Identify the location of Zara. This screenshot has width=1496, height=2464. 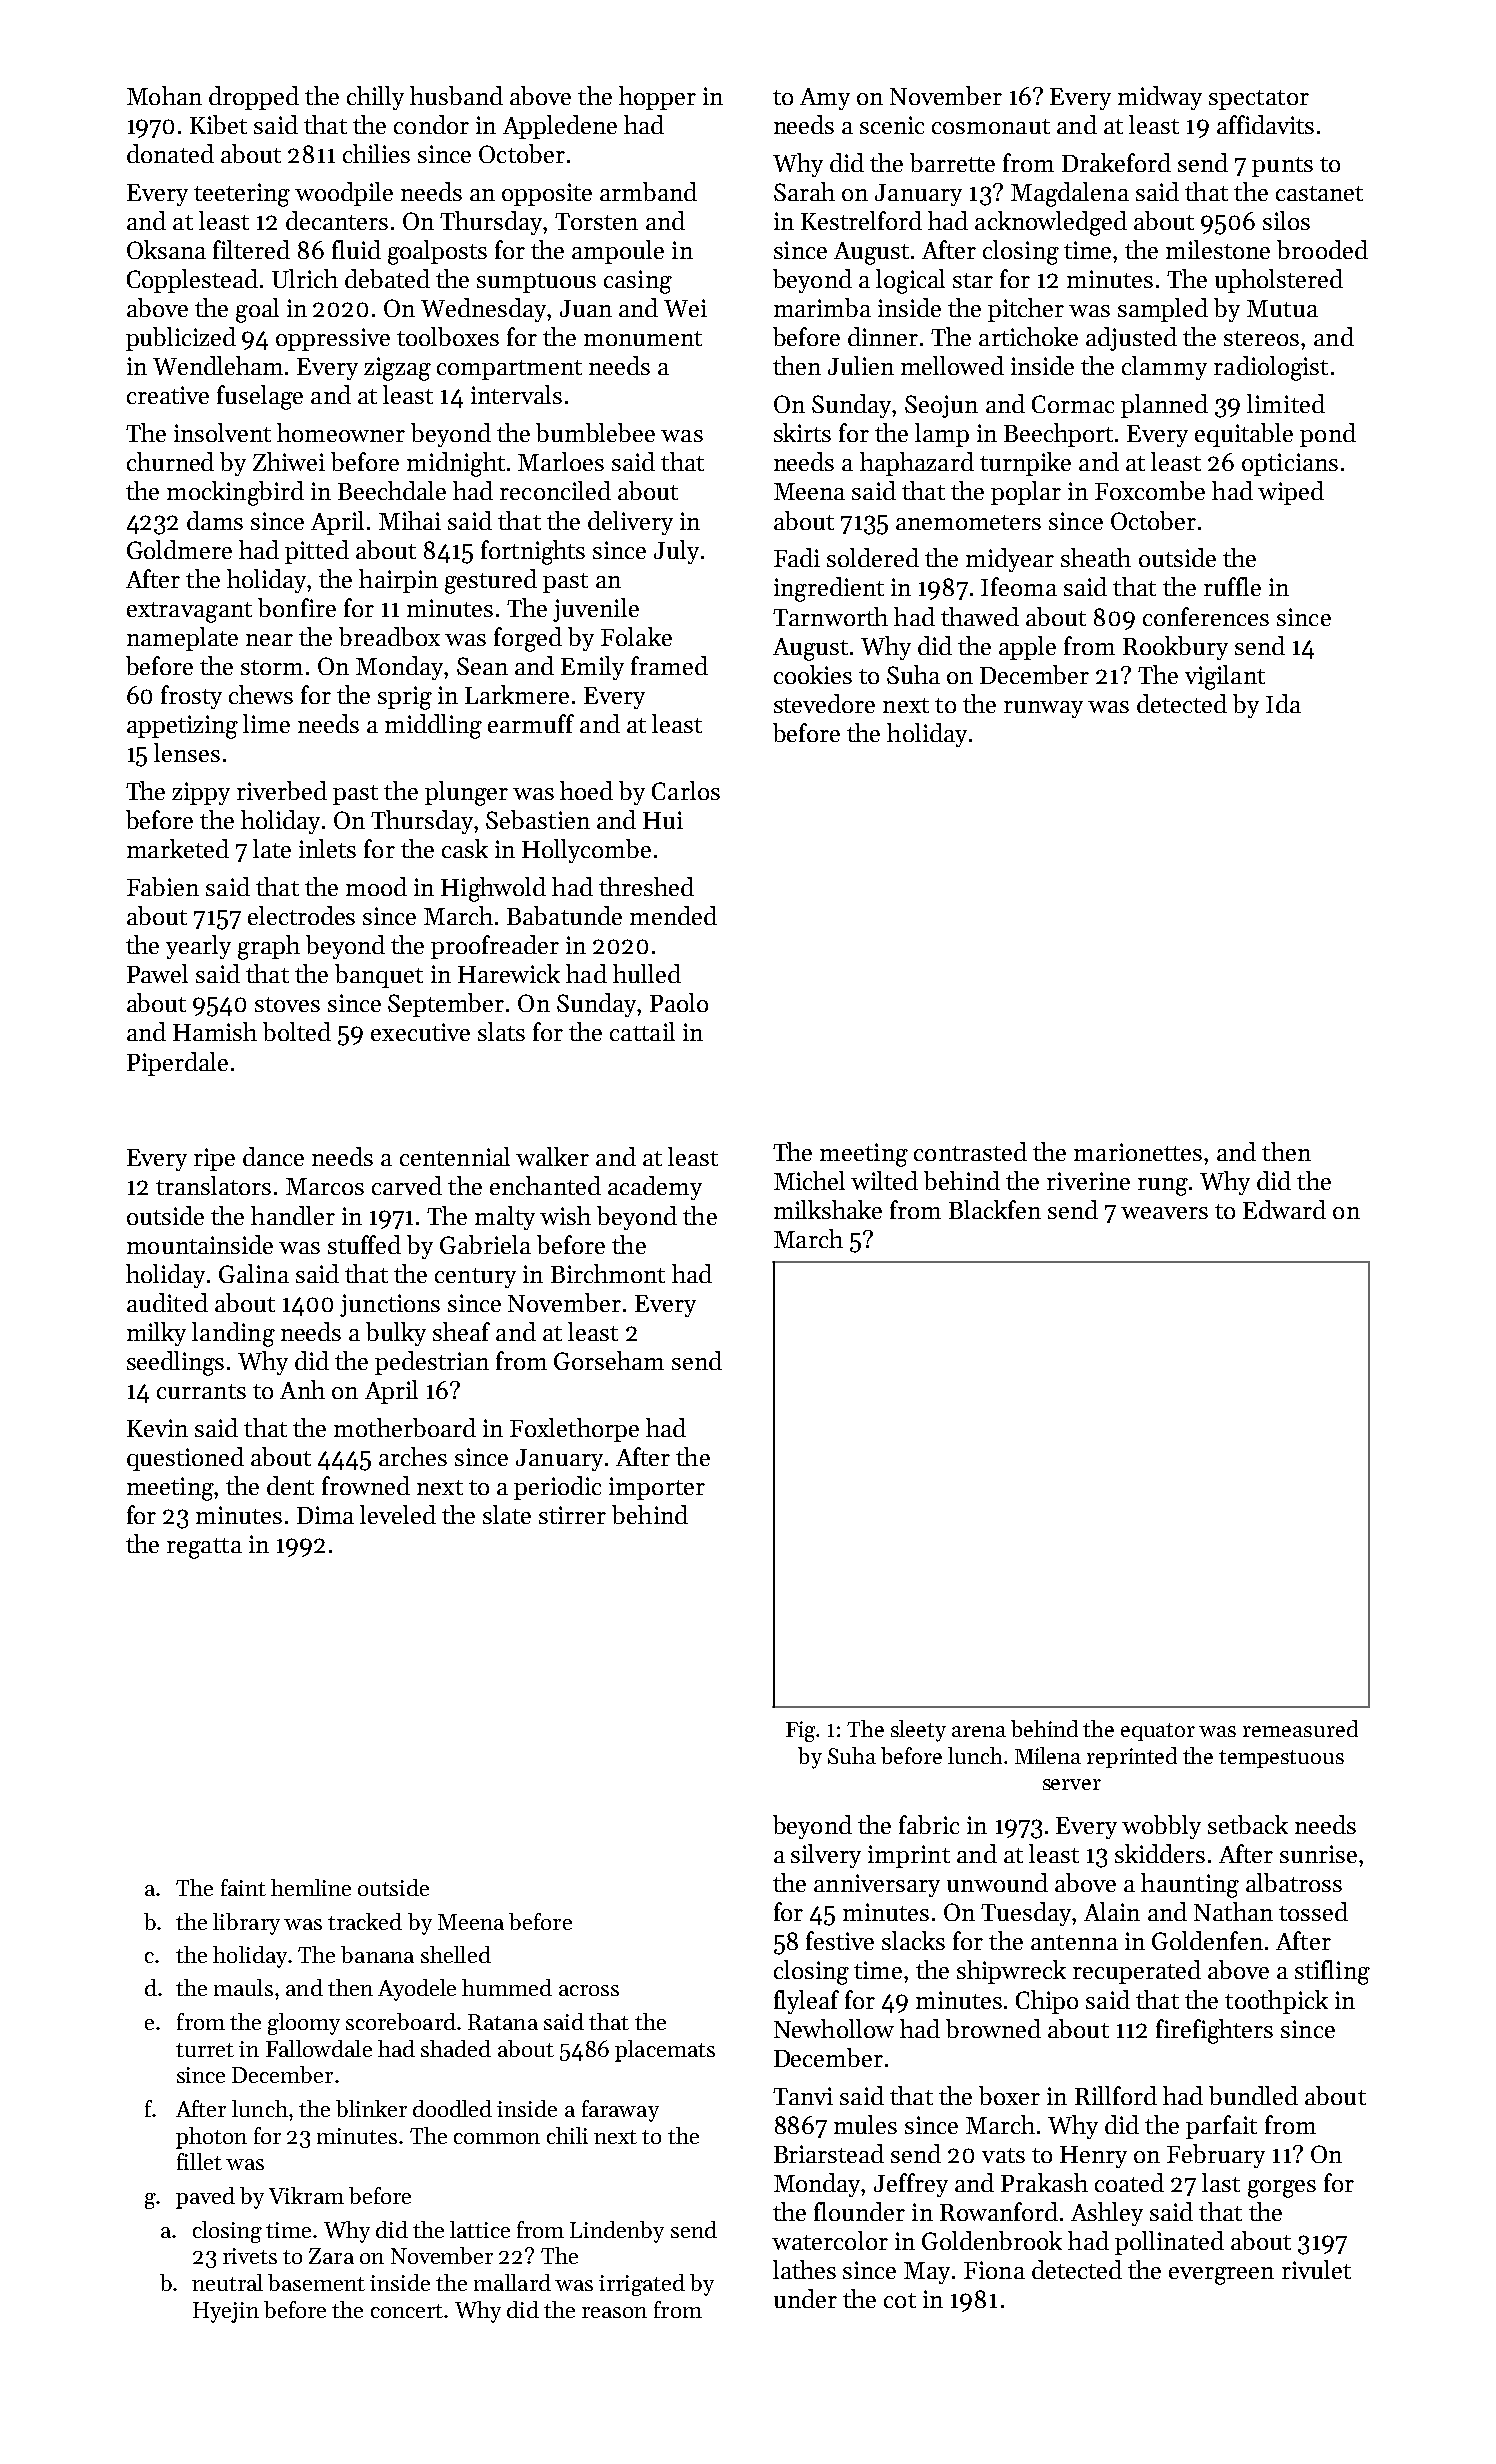
(331, 2256).
